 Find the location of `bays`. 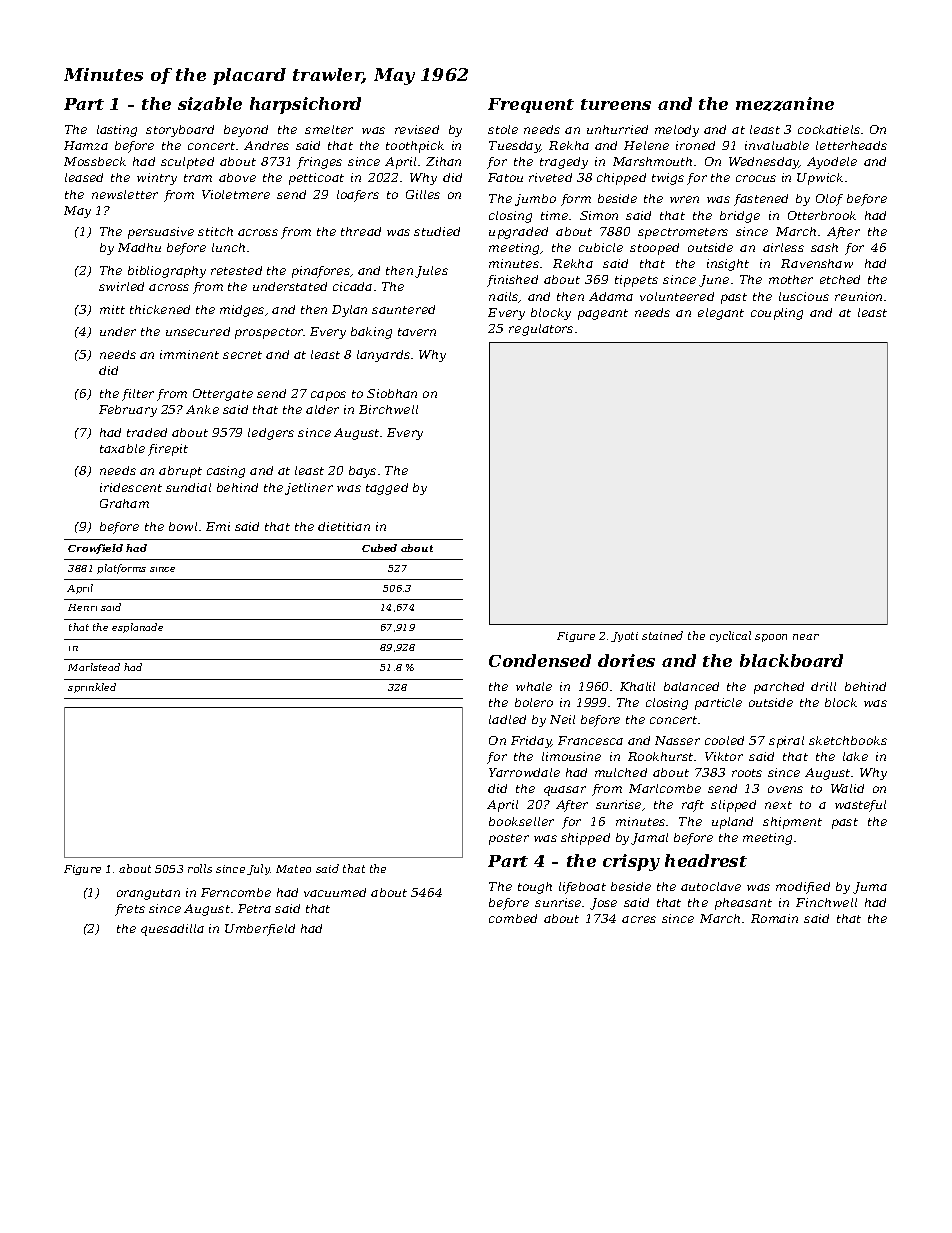

bays is located at coordinates (362, 472).
